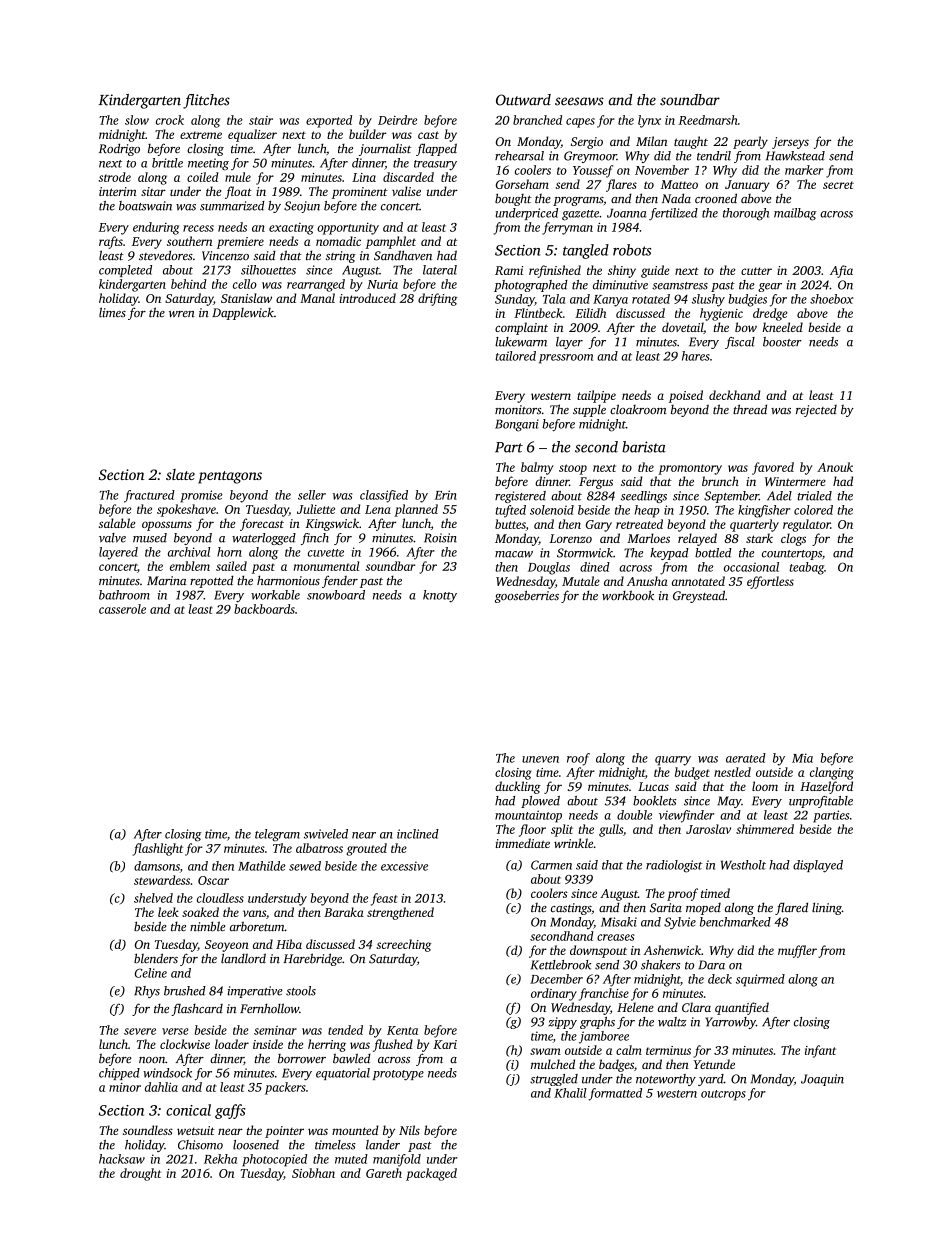  I want to click on macaw, so click(514, 554).
